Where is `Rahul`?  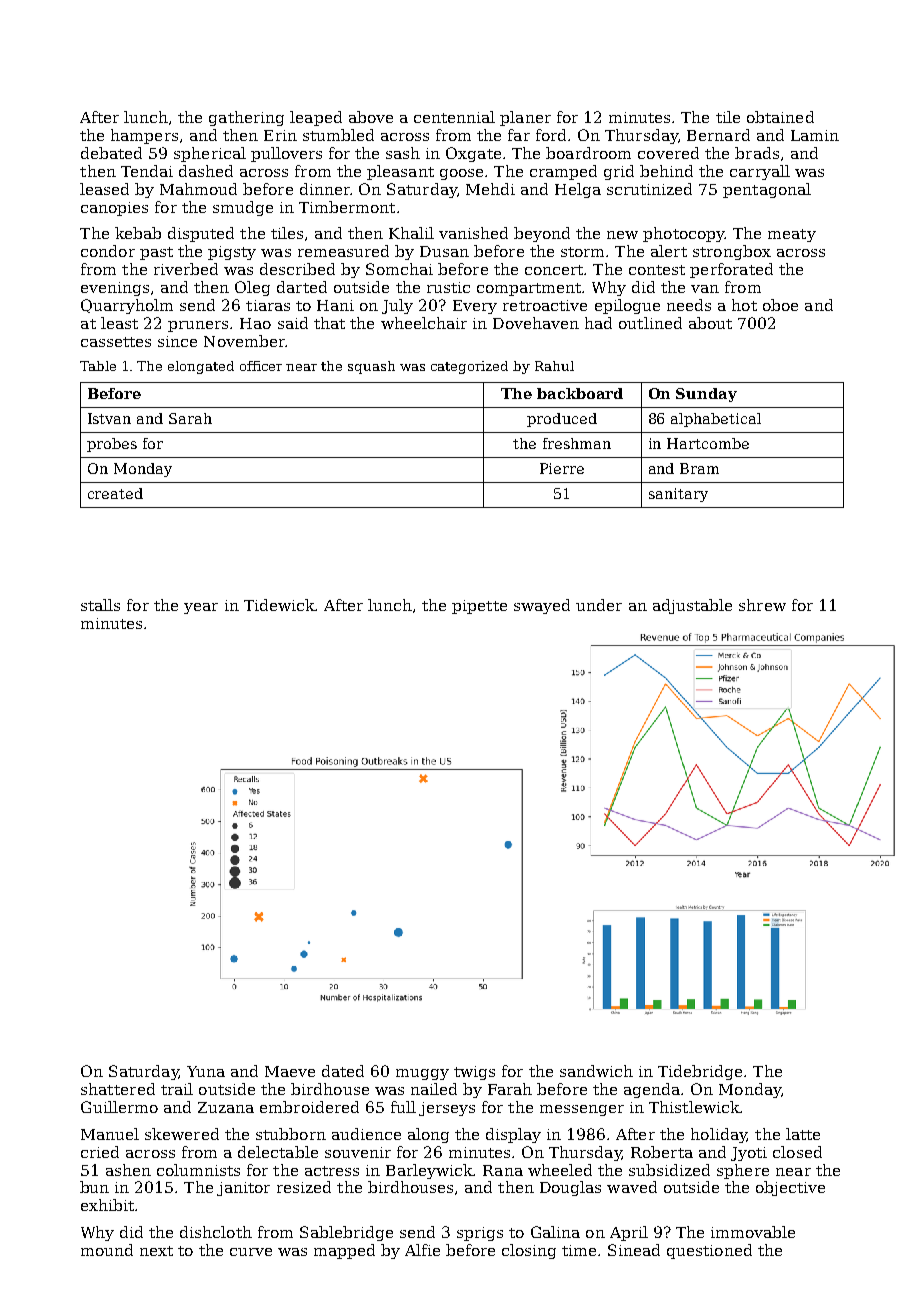
Rahul is located at coordinates (554, 366).
